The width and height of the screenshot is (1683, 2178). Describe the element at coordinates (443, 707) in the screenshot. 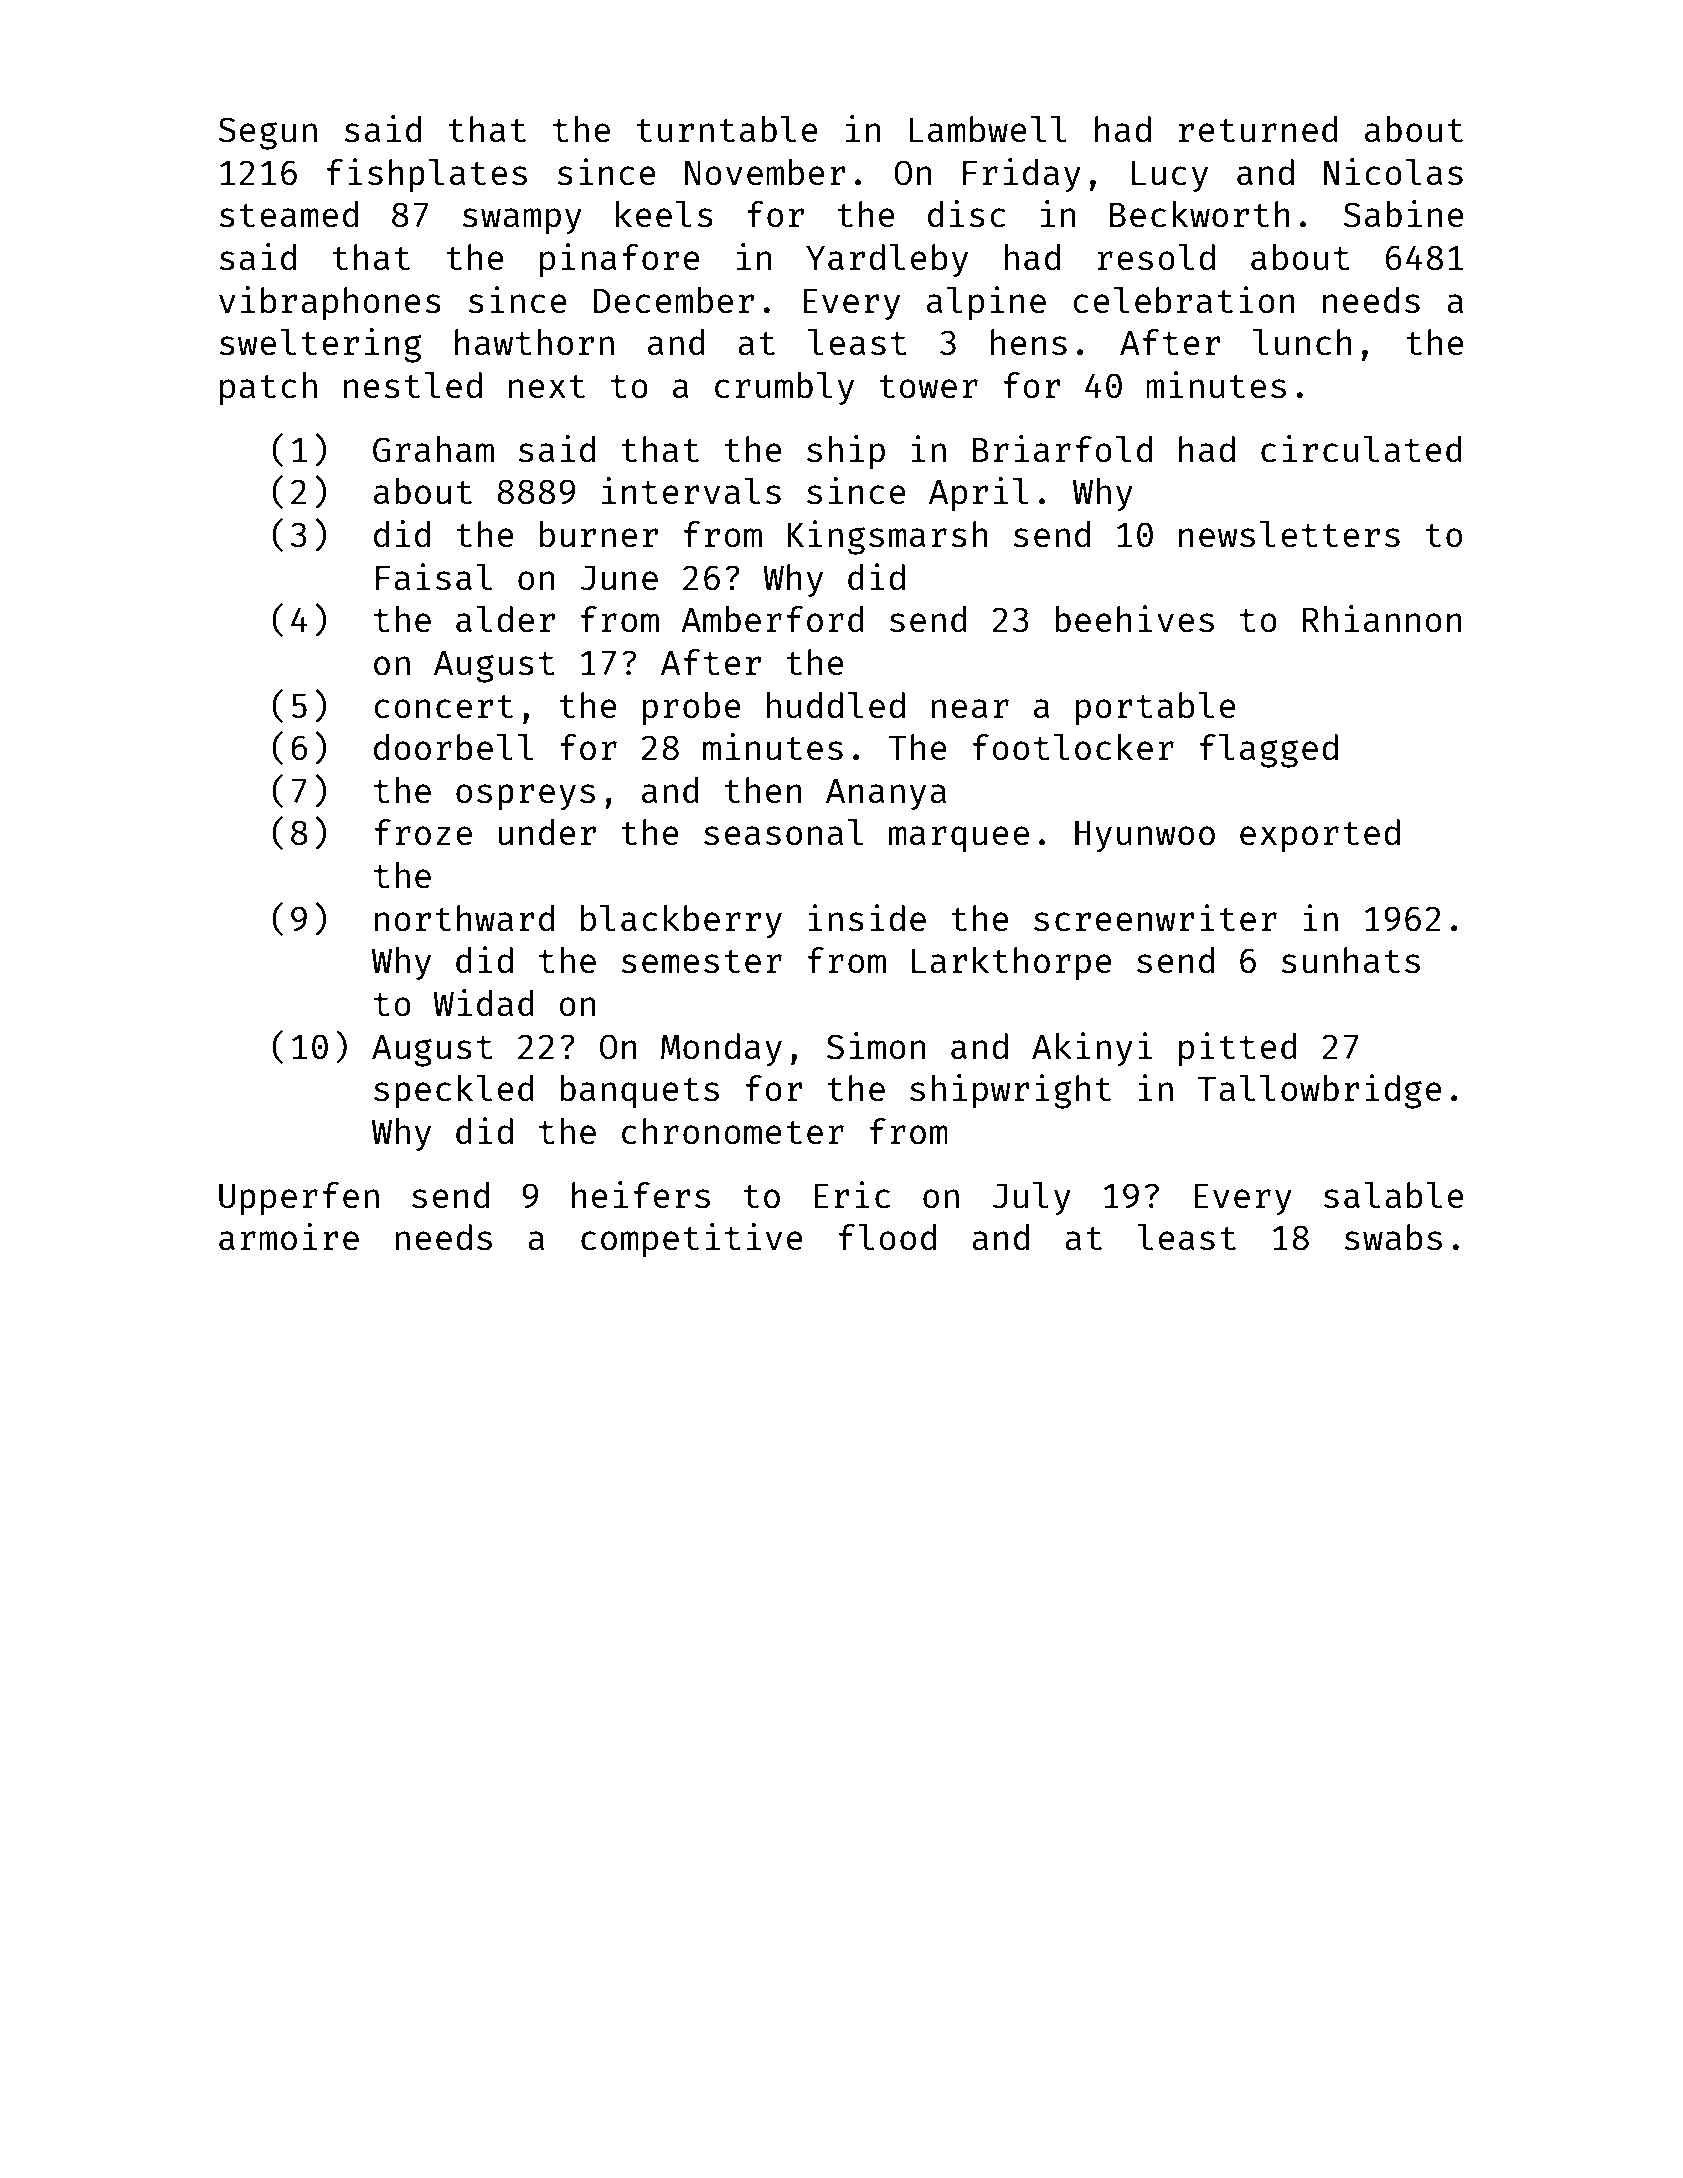

I see `concert` at that location.
